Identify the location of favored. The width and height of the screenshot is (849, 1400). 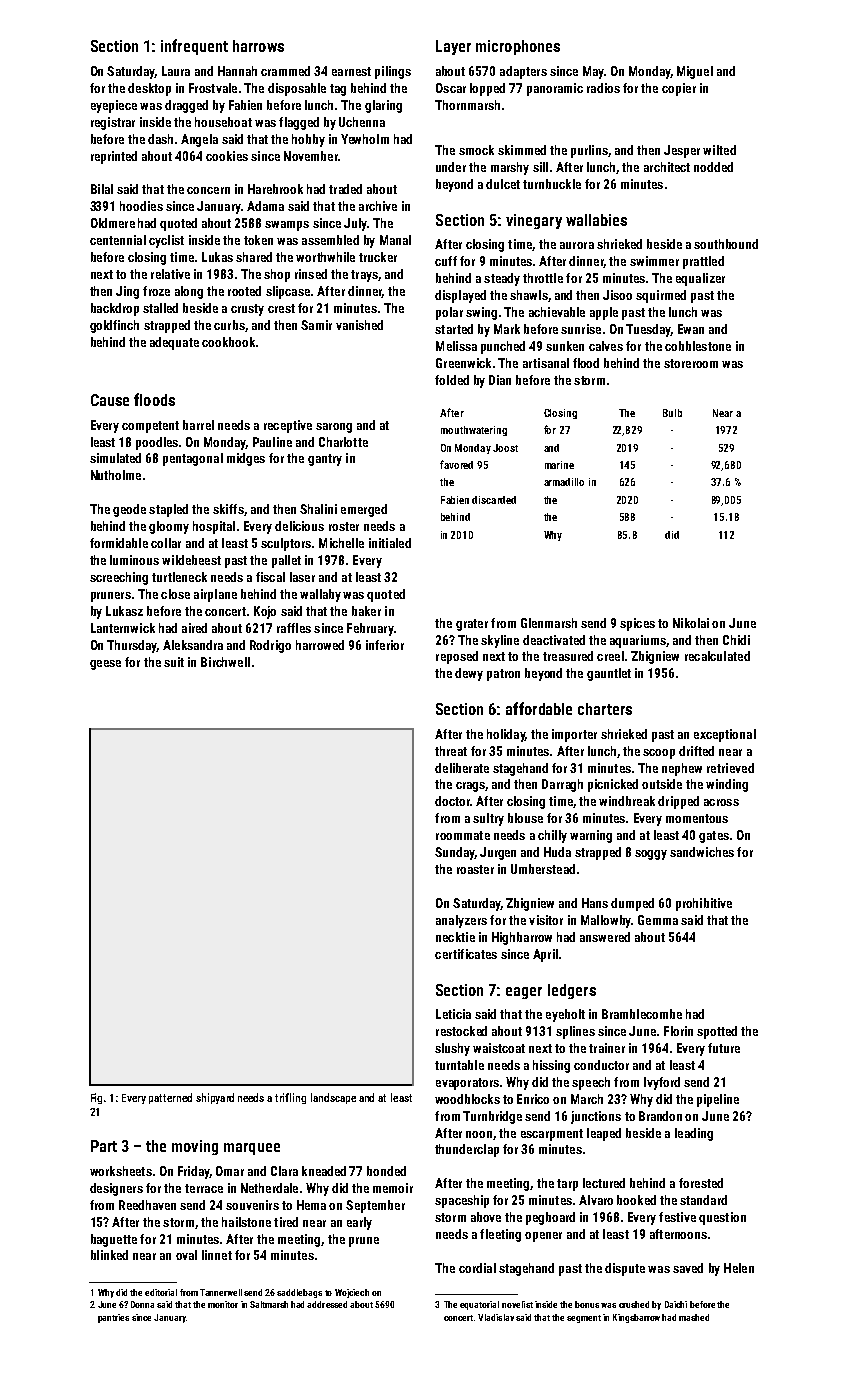
(456, 464).
